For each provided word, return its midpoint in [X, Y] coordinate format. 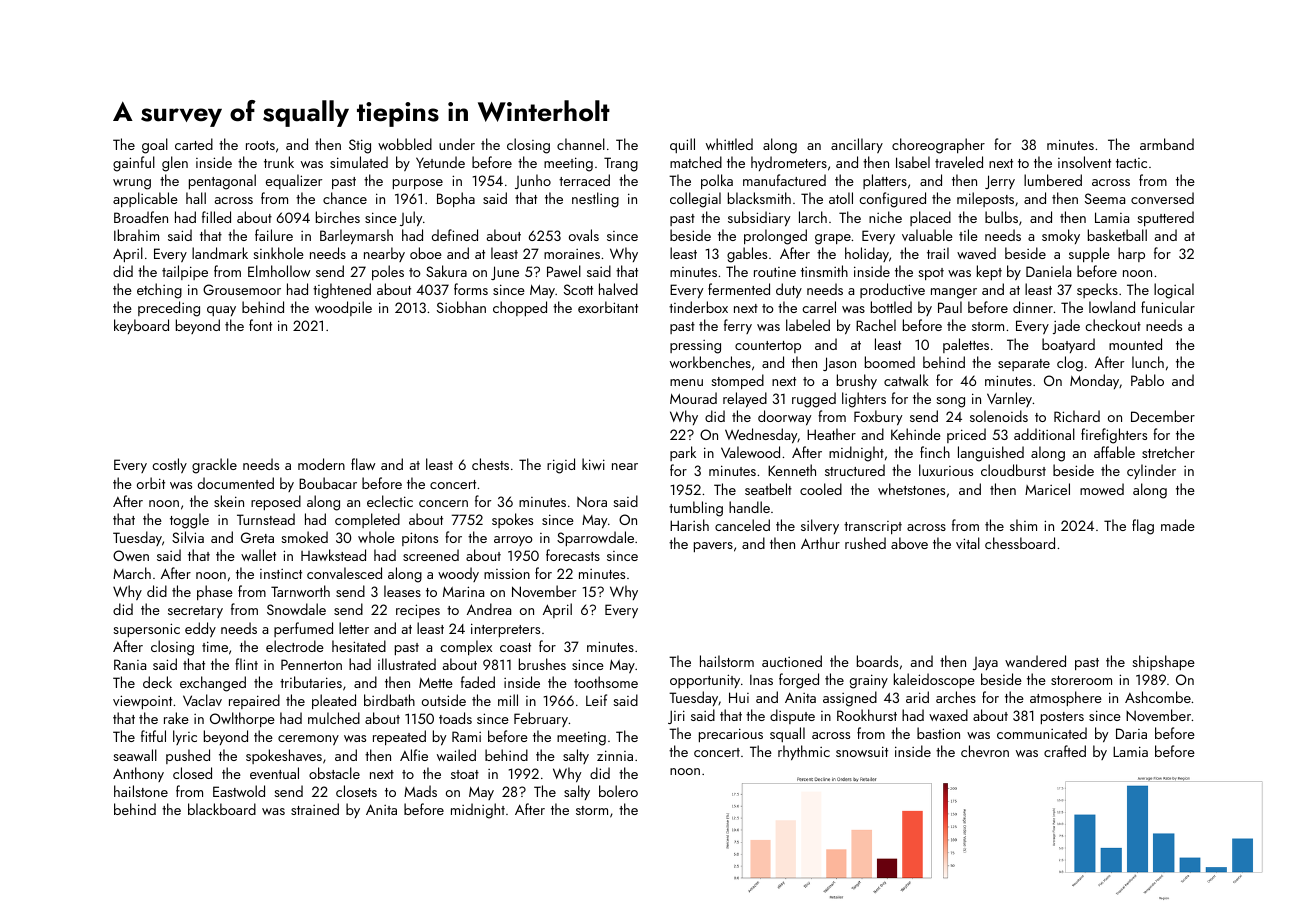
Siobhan [461, 307]
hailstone [141, 791]
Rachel [876, 325]
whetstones [911, 489]
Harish [689, 525]
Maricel [1047, 489]
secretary [195, 612]
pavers [713, 547]
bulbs [1001, 217]
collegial [695, 200]
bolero [618, 791]
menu [686, 382]
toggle [189, 521]
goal [155, 146]
